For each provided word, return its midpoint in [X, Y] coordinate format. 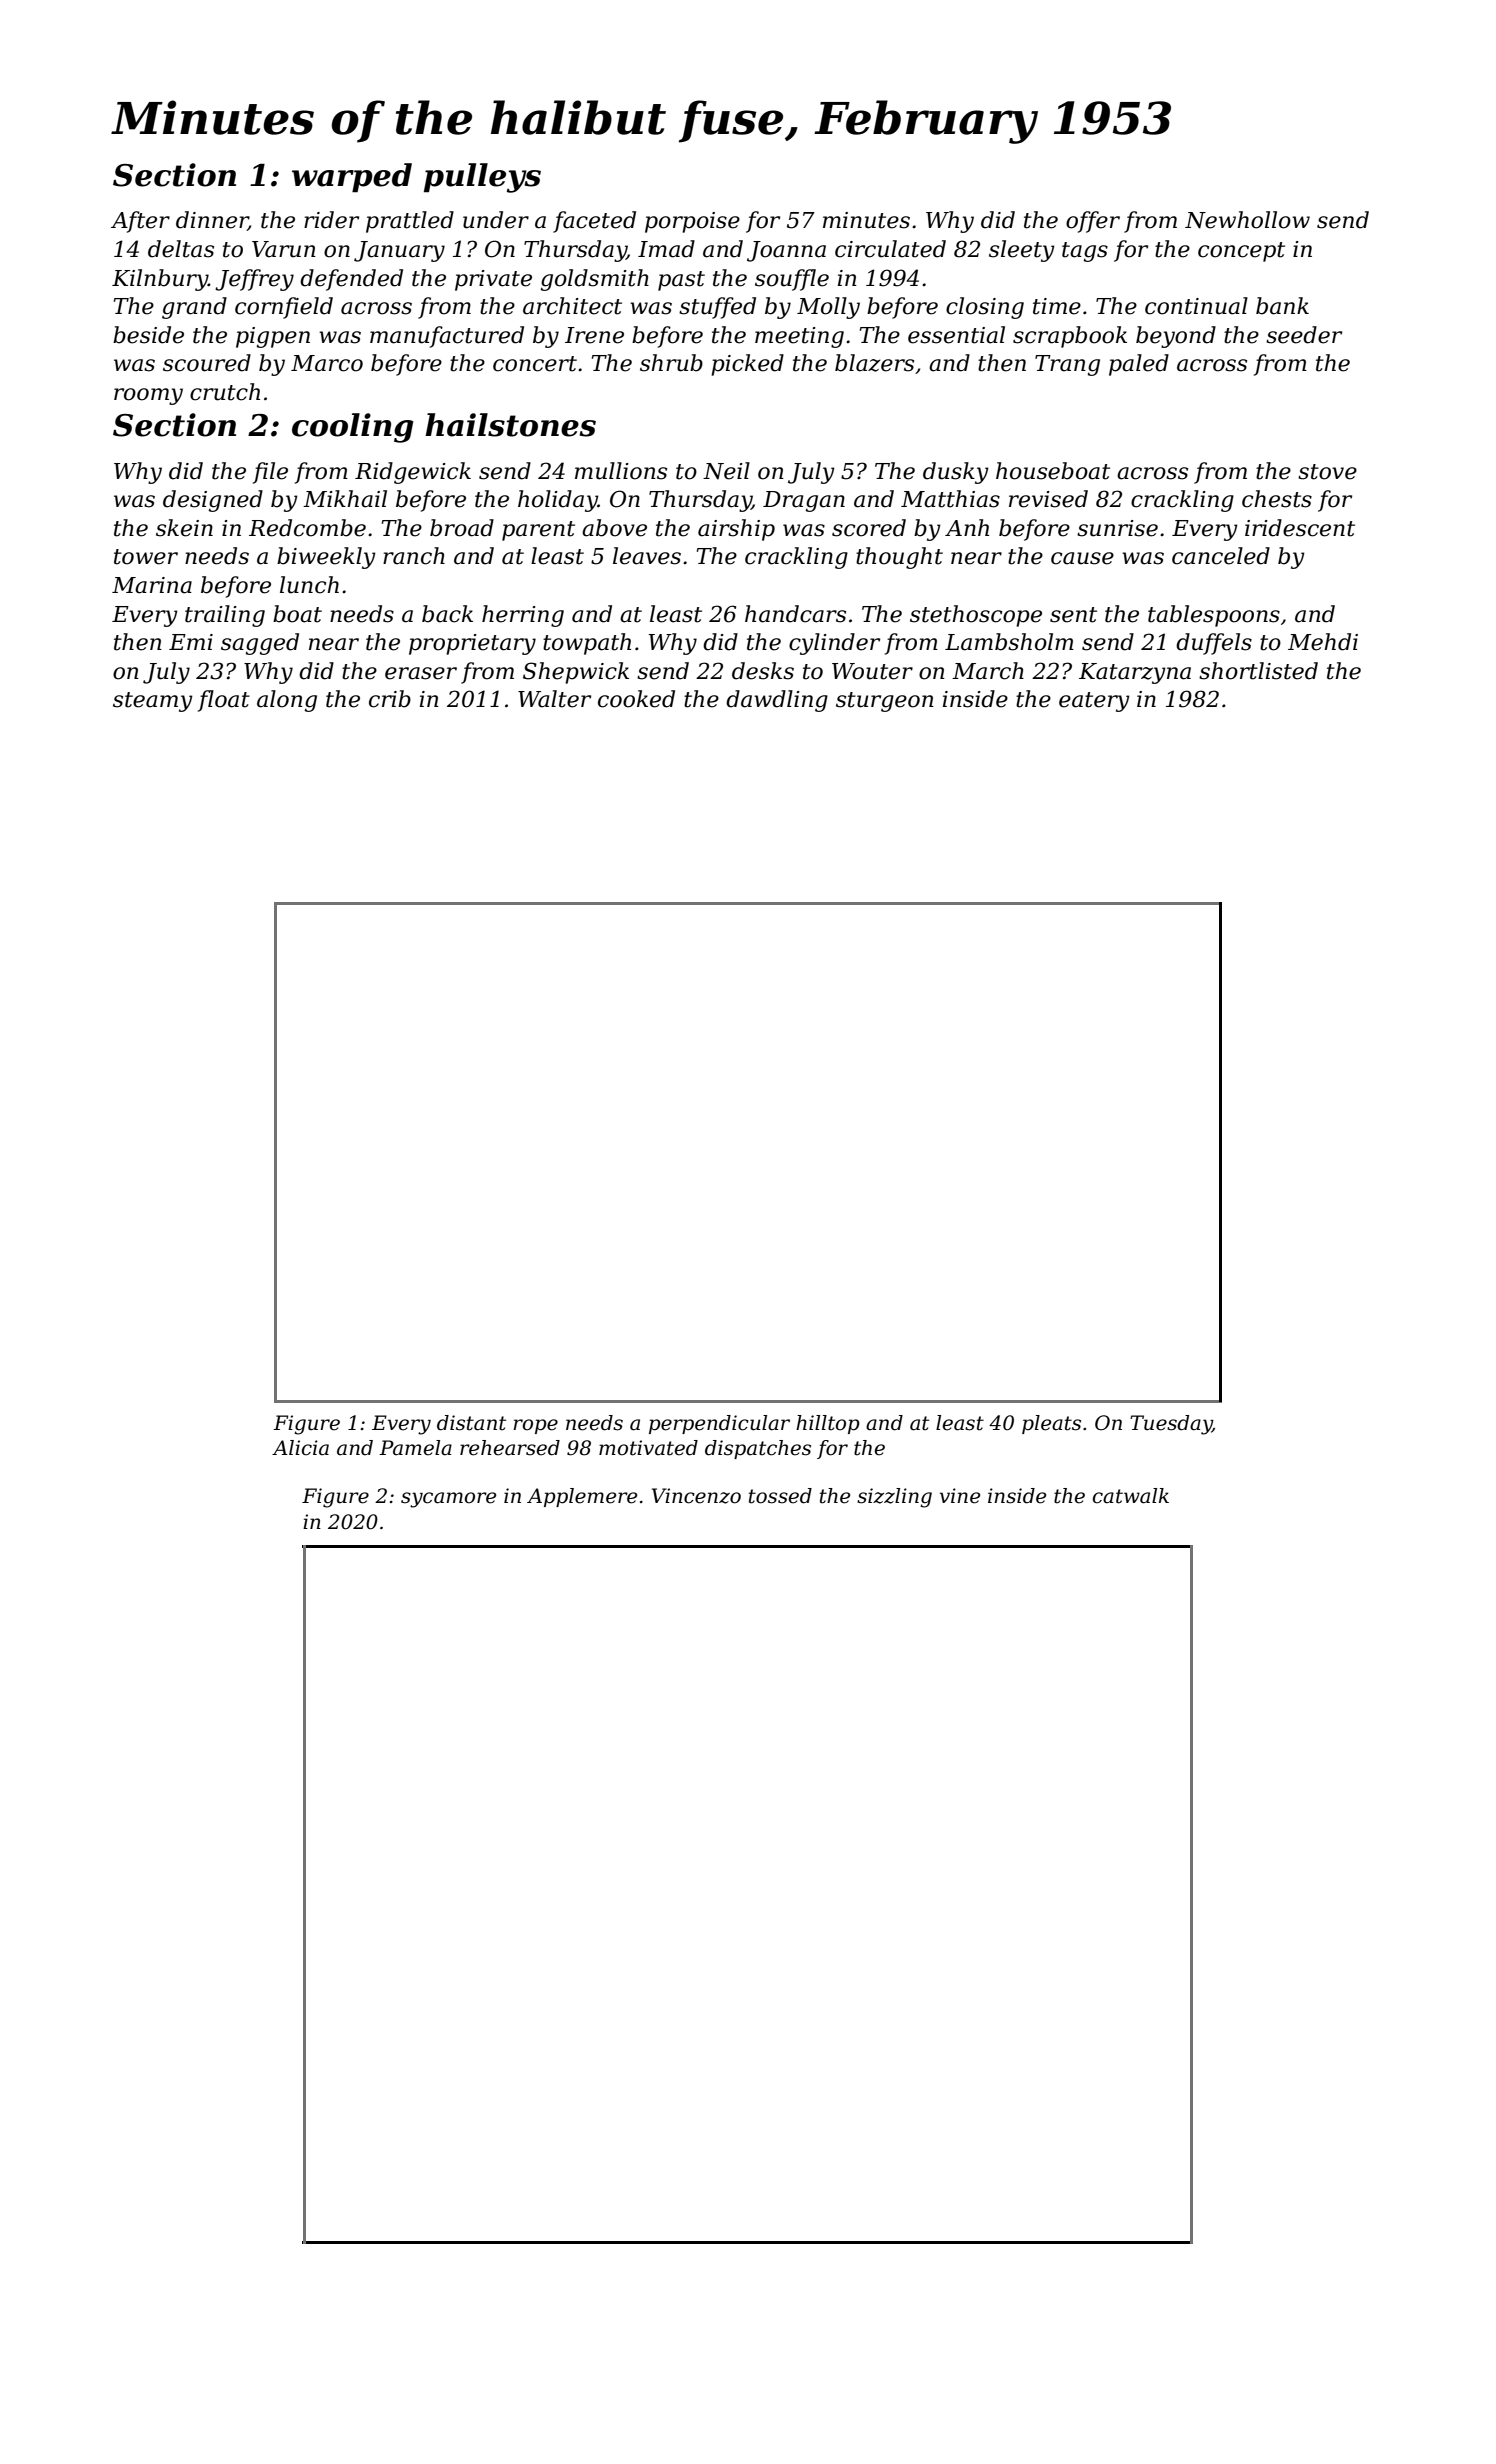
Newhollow [1247, 220]
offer [1093, 222]
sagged [260, 644]
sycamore [448, 1500]
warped [352, 178]
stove [1327, 472]
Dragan [804, 501]
